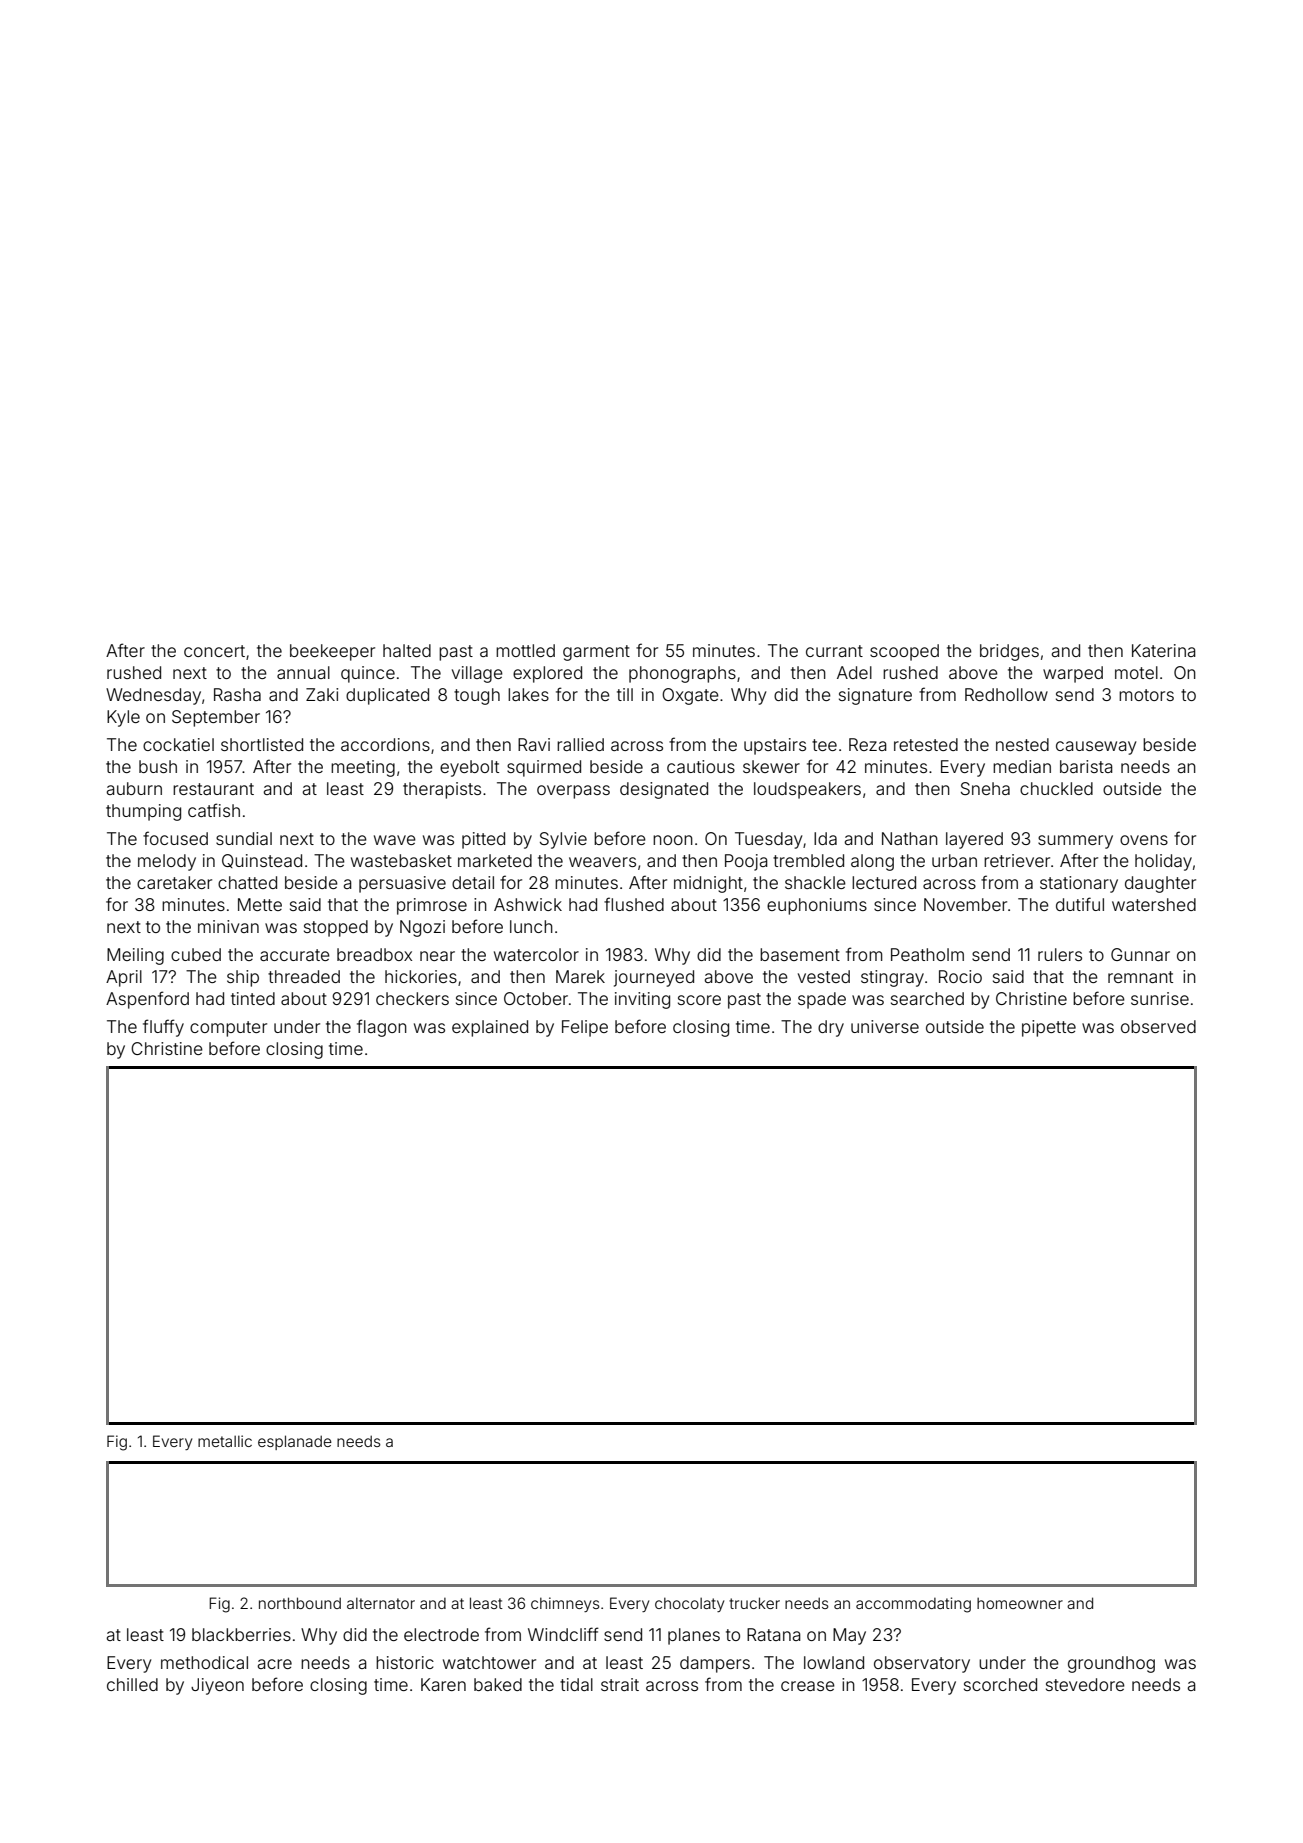 The image size is (1303, 1843). Describe the element at coordinates (228, 1029) in the screenshot. I see `computer` at that location.
